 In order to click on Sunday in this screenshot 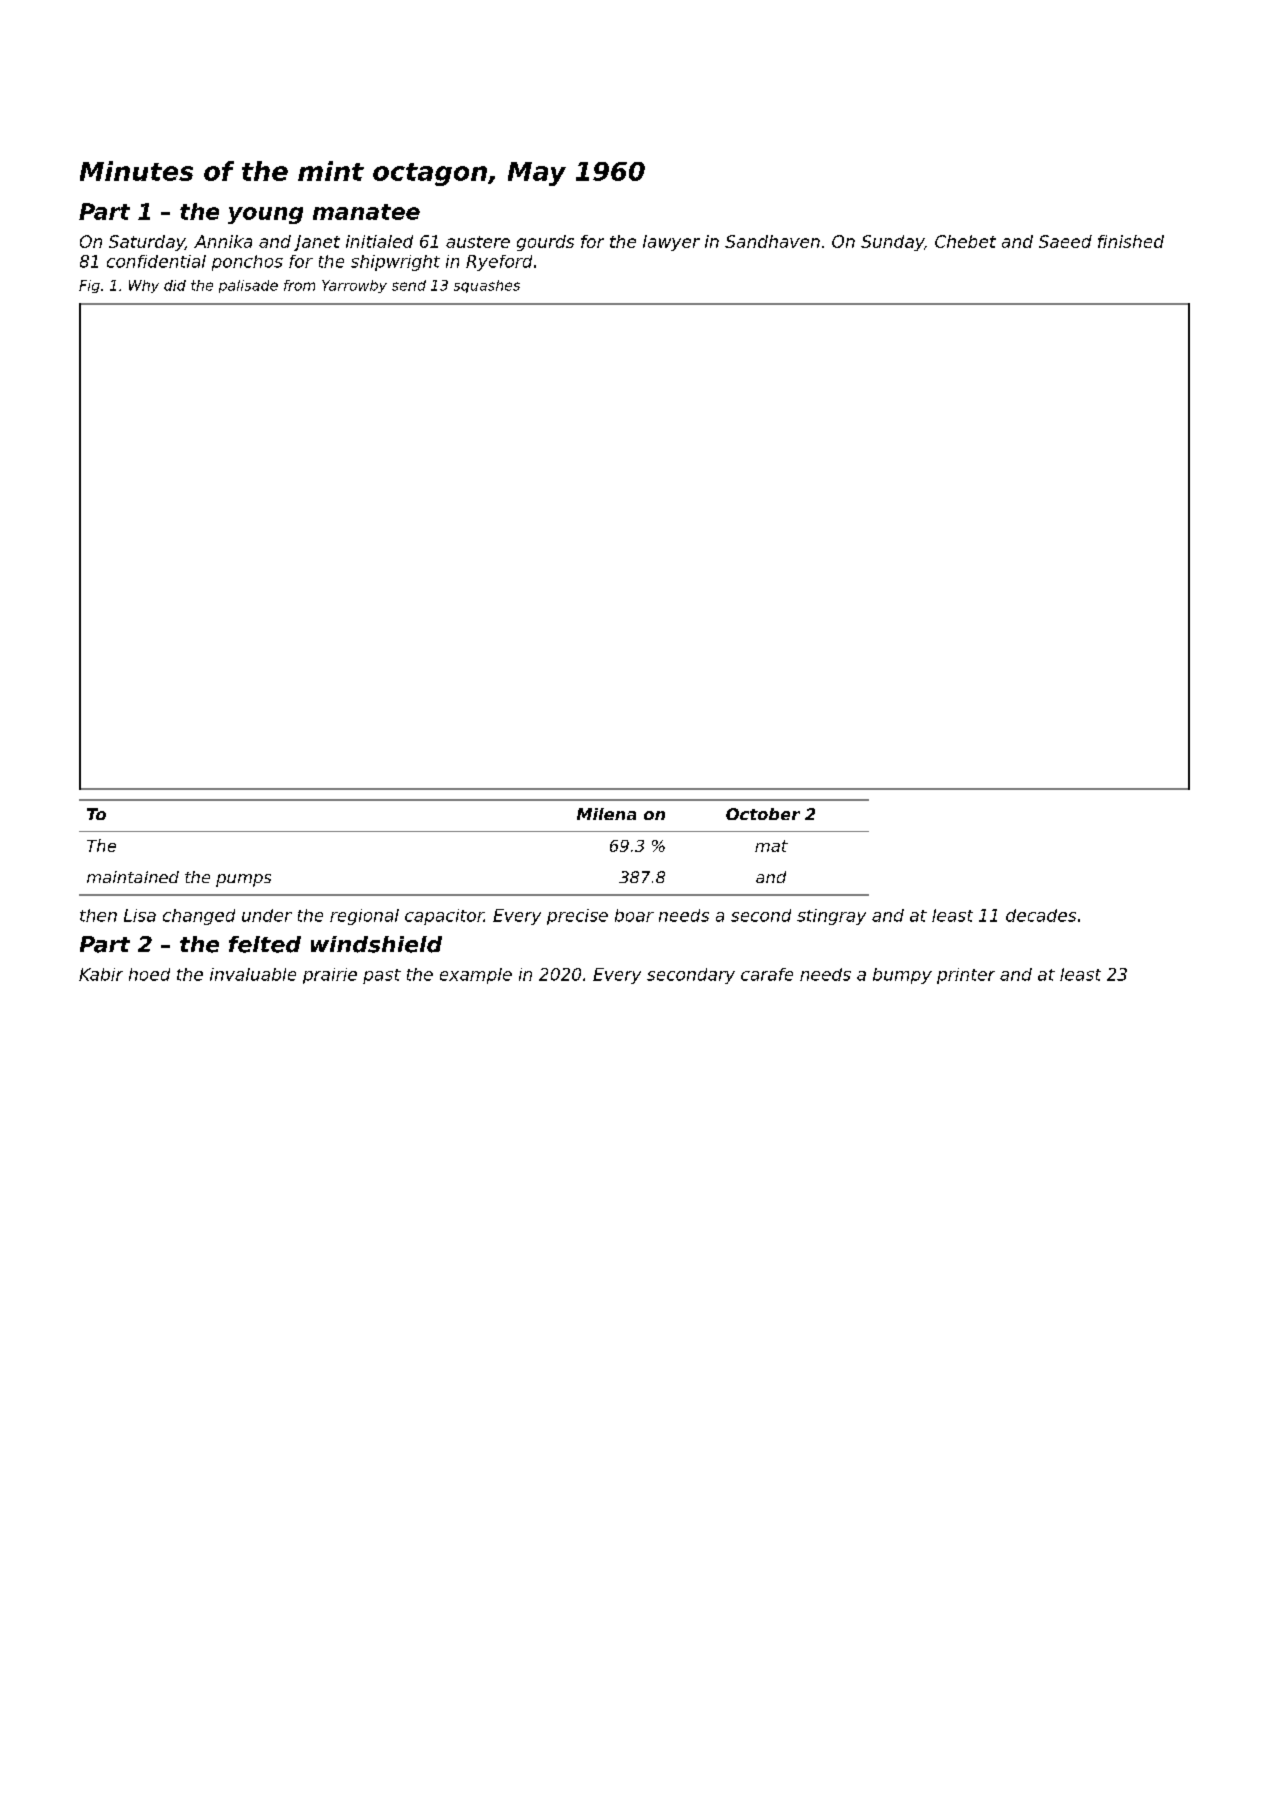, I will do `click(892, 243)`.
